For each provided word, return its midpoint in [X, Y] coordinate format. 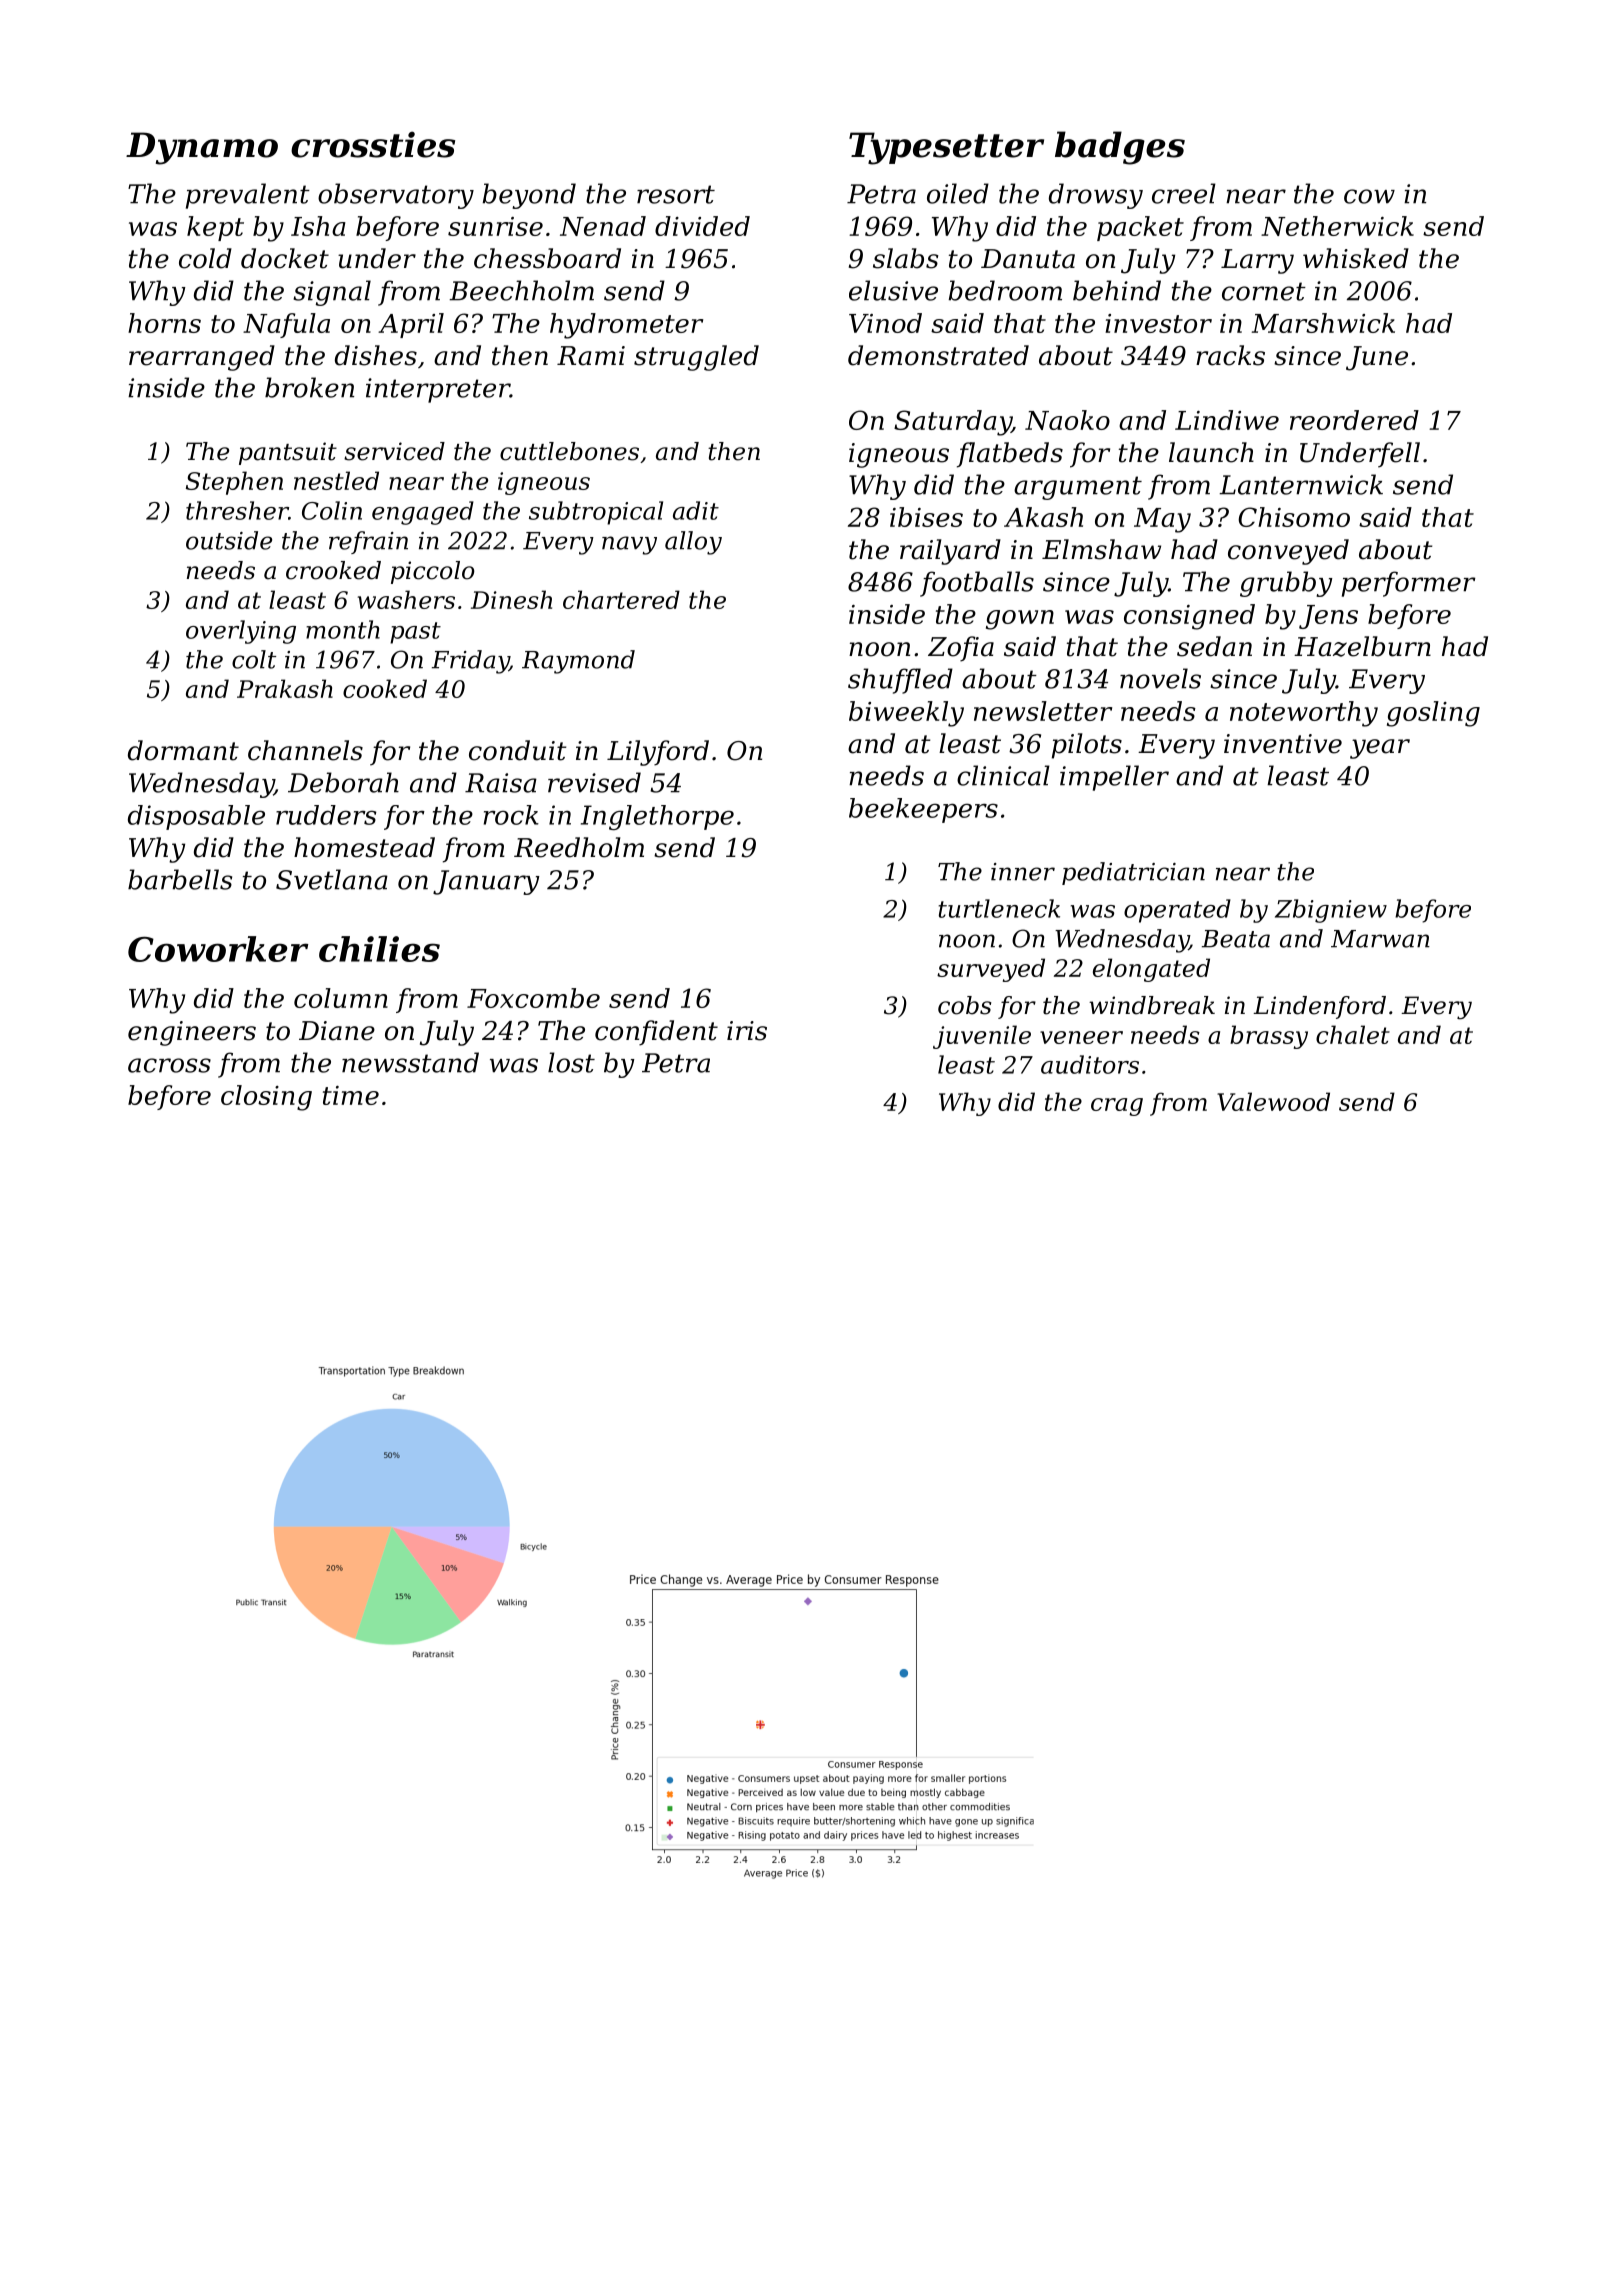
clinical [1003, 775]
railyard [950, 552]
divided [702, 226]
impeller [1114, 778]
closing [266, 1098]
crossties [373, 144]
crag [1117, 1107]
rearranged [202, 358]
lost [571, 1062]
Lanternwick [1301, 484]
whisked [1356, 258]
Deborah [343, 782]
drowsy [1096, 196]
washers [406, 599]
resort [676, 194]
